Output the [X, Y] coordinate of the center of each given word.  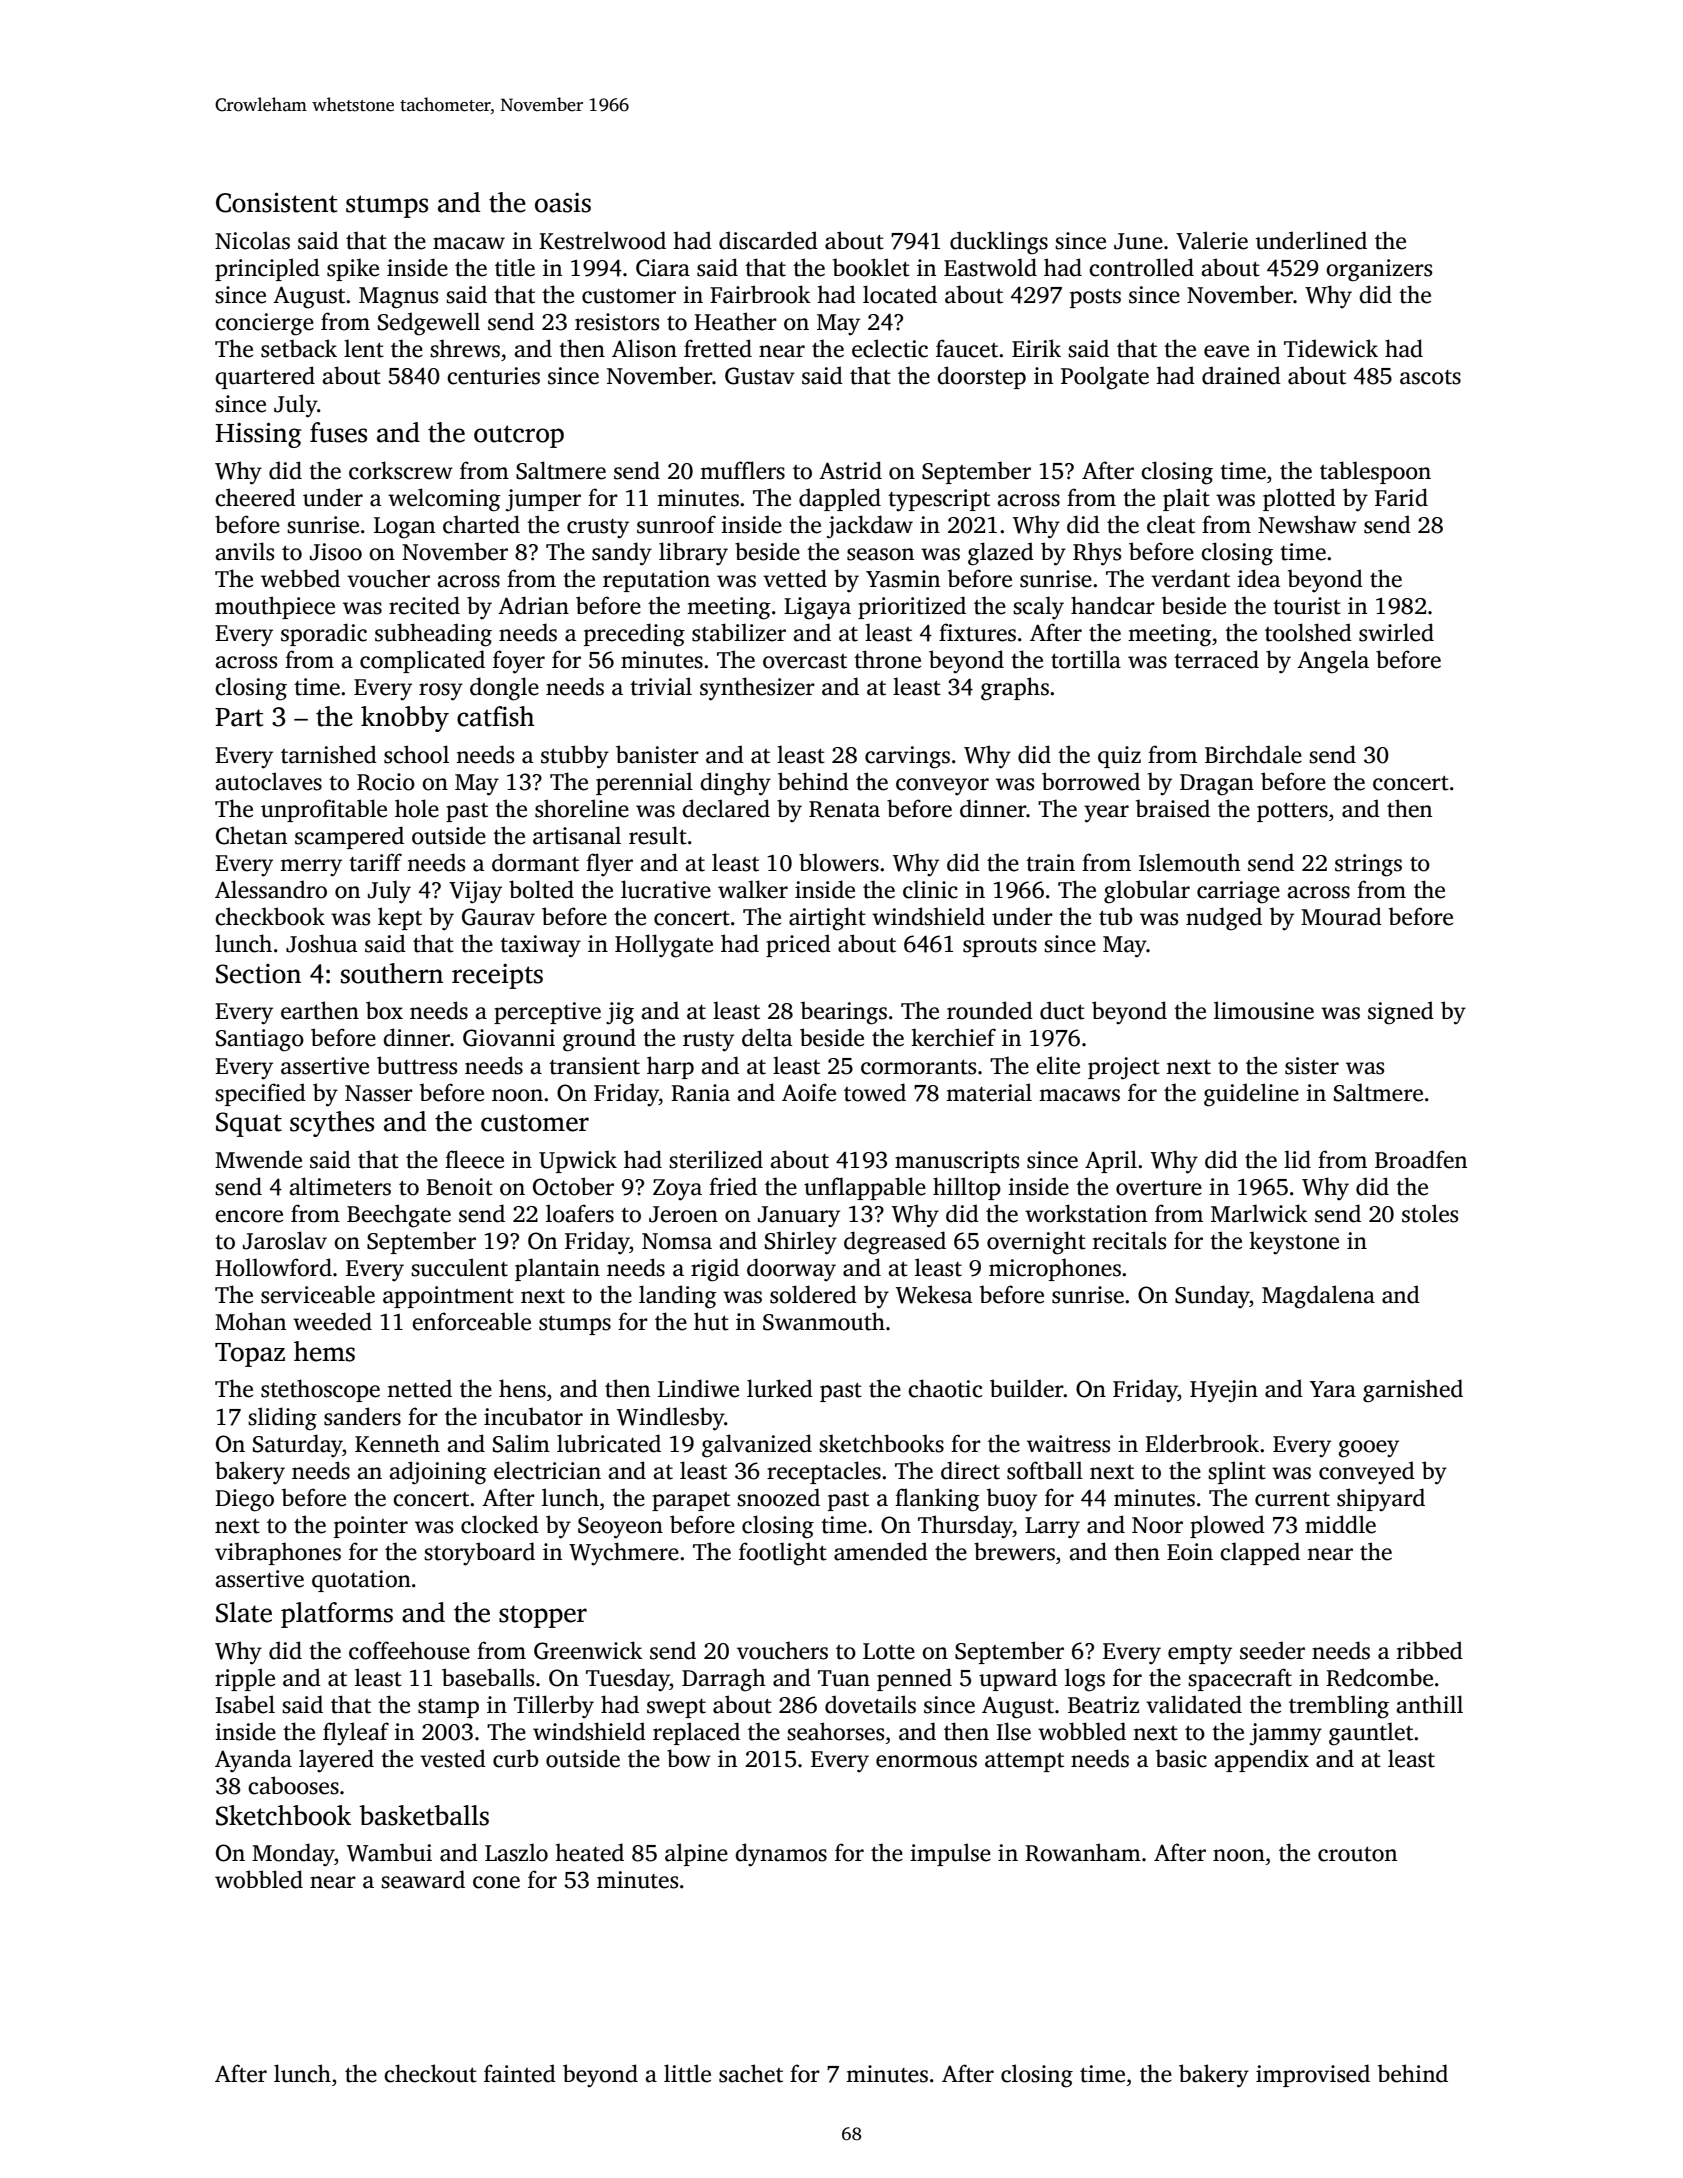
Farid [1401, 497]
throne [887, 659]
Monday [293, 1854]
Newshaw [1307, 524]
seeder [1272, 1650]
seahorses [835, 1731]
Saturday [298, 1445]
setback [299, 348]
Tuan [844, 1678]
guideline [1251, 1095]
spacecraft [1240, 1679]
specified [260, 1094]
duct [1062, 1010]
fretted [718, 348]
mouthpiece [275, 607]
